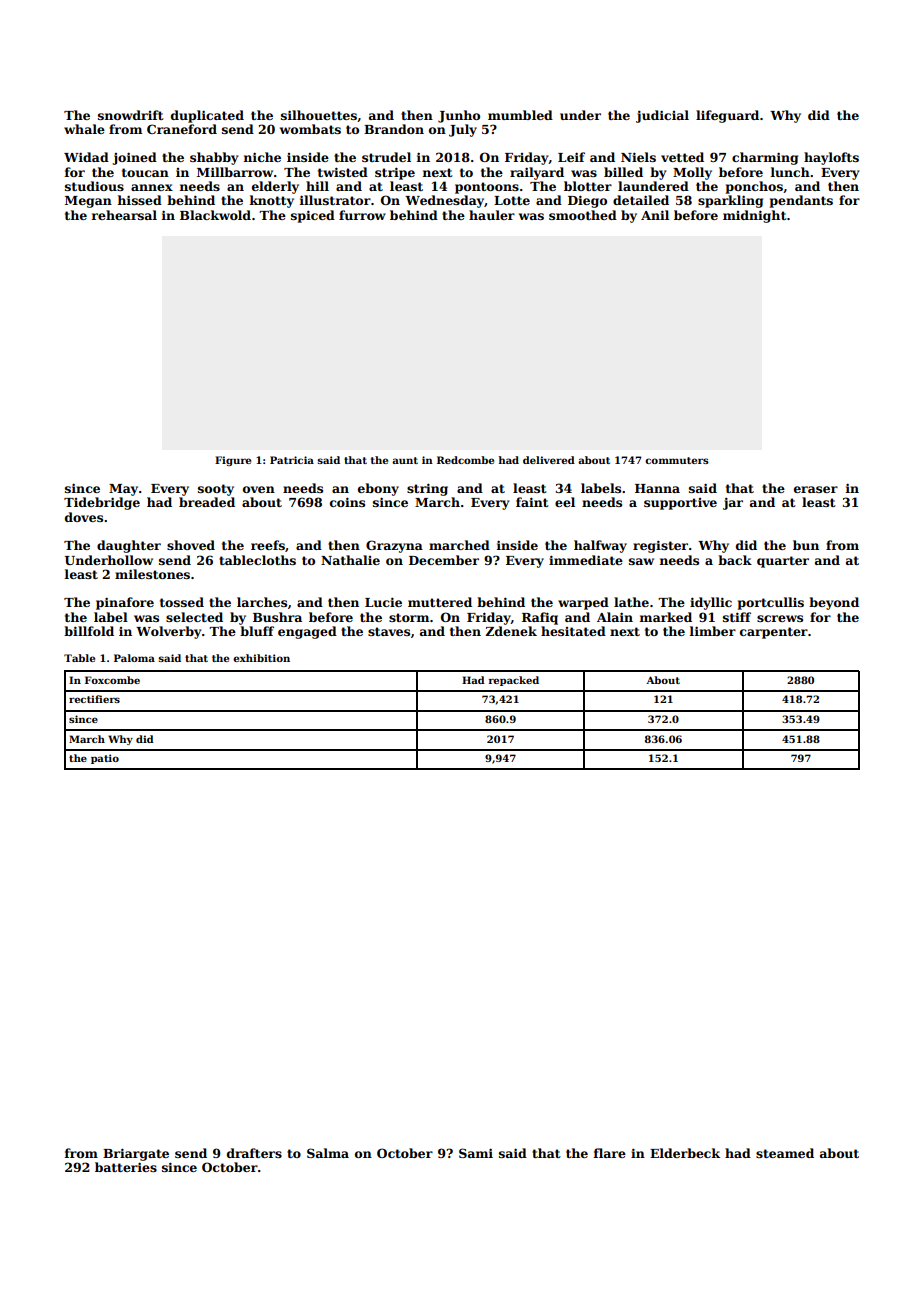 This screenshot has height=1308, width=924. What do you see at coordinates (816, 489) in the screenshot?
I see `eraser` at bounding box center [816, 489].
